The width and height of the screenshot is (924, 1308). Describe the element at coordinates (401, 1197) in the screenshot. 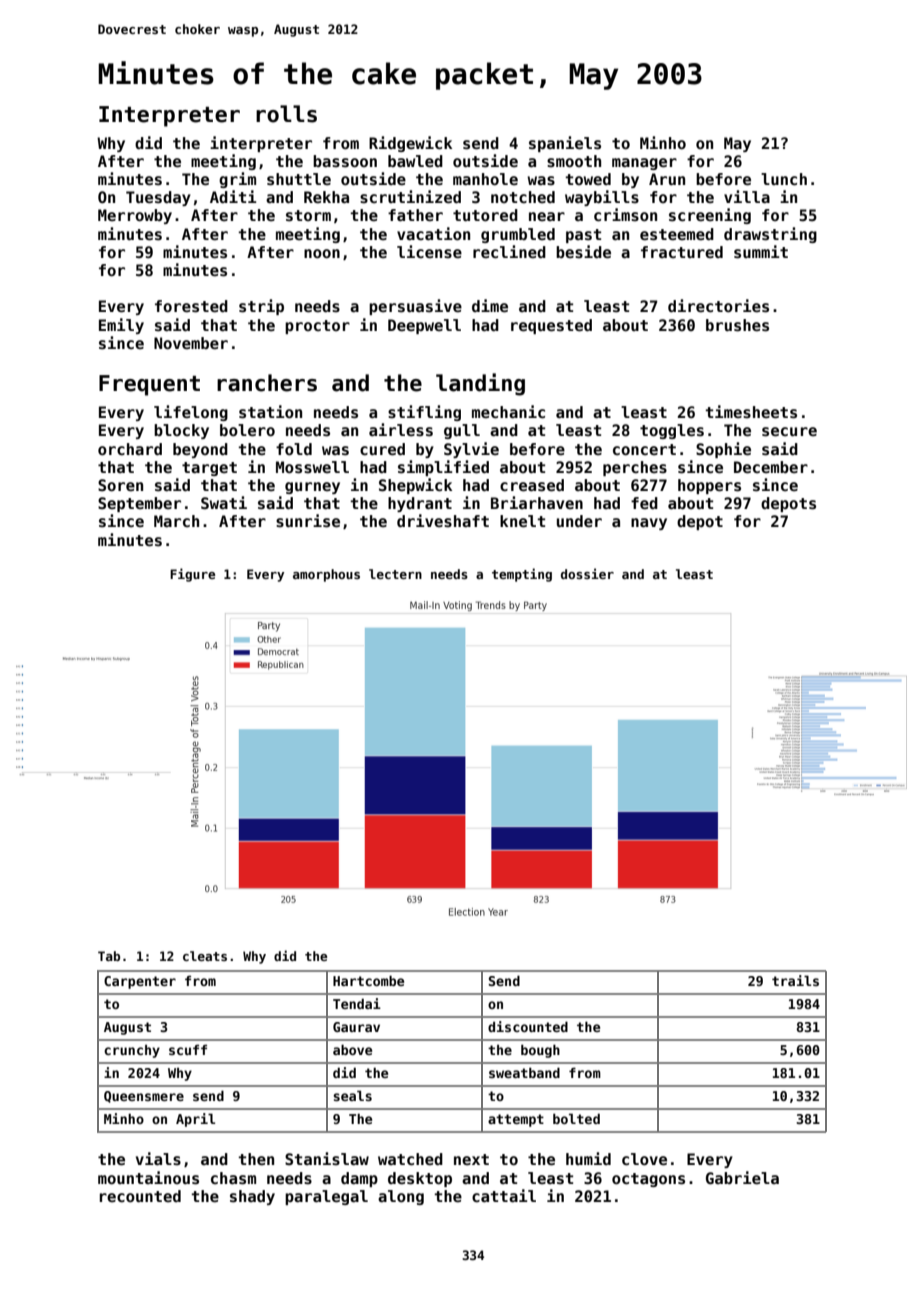

I see `along` at that location.
